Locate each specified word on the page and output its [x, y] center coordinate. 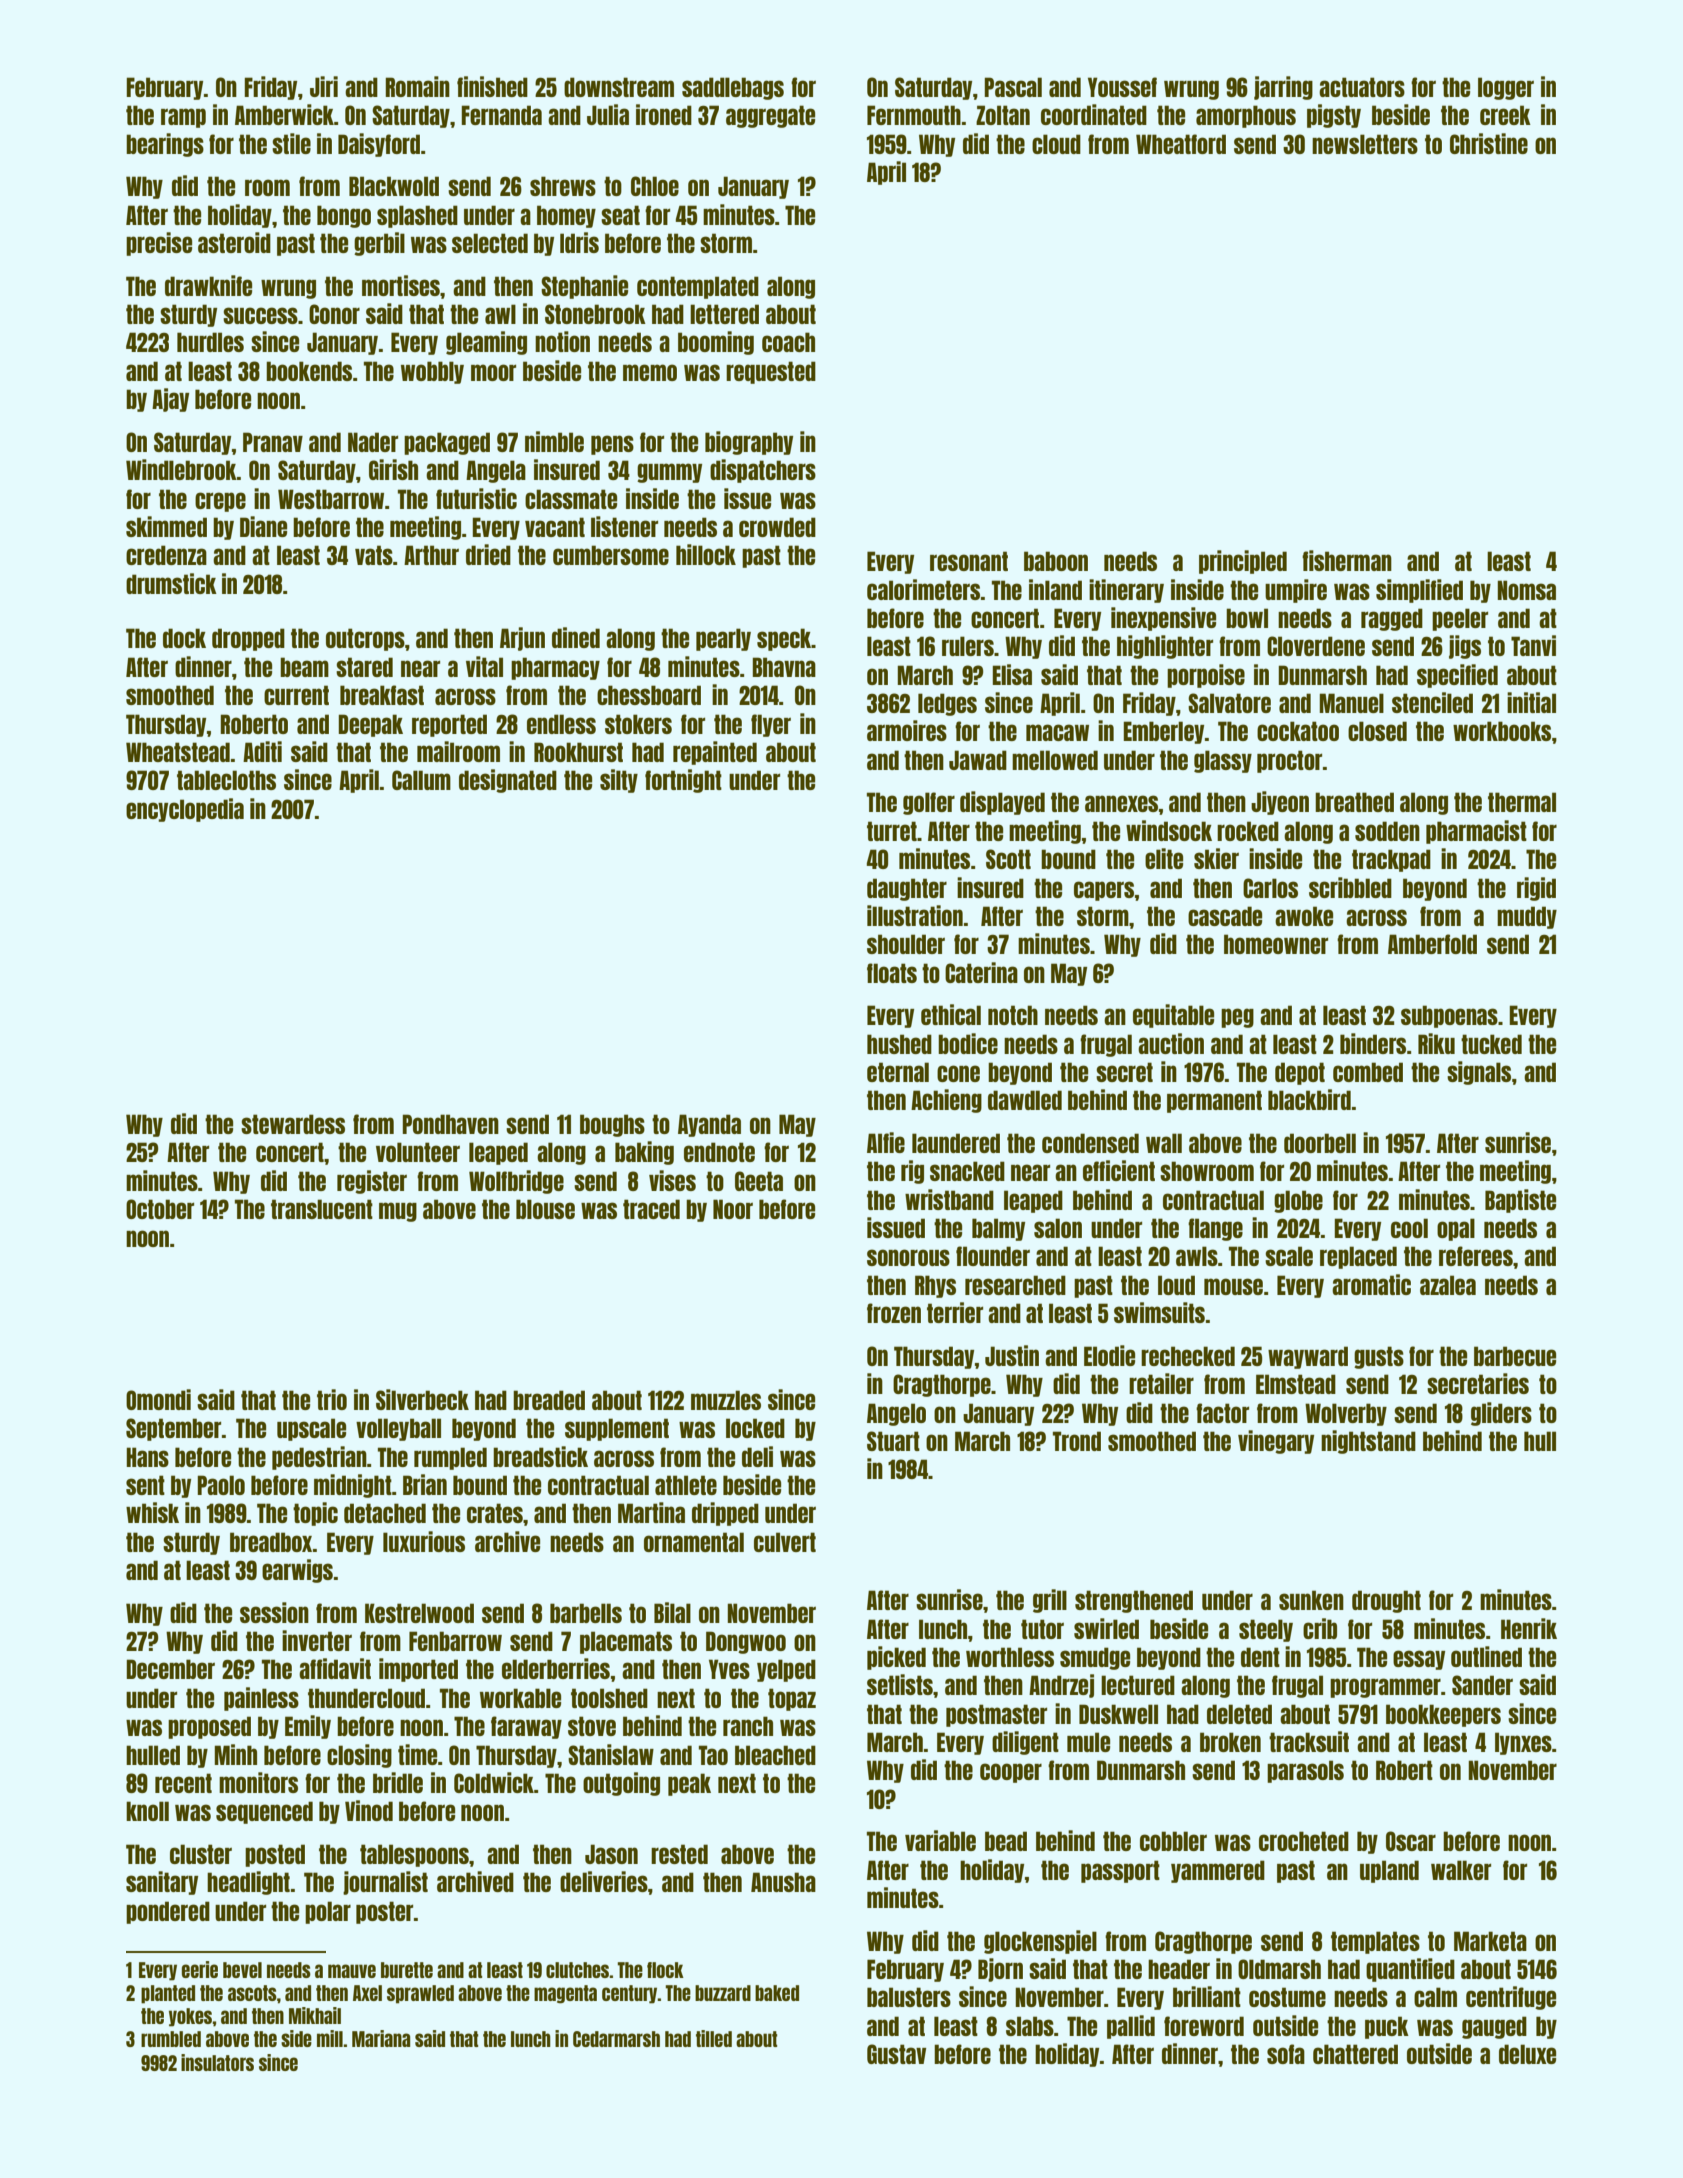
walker [1461, 1870]
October [160, 1209]
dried [488, 554]
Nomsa [1526, 590]
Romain [417, 86]
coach [788, 342]
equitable [1173, 1016]
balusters [909, 1997]
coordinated [1094, 114]
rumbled [171, 2039]
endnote [719, 1152]
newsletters [1365, 144]
